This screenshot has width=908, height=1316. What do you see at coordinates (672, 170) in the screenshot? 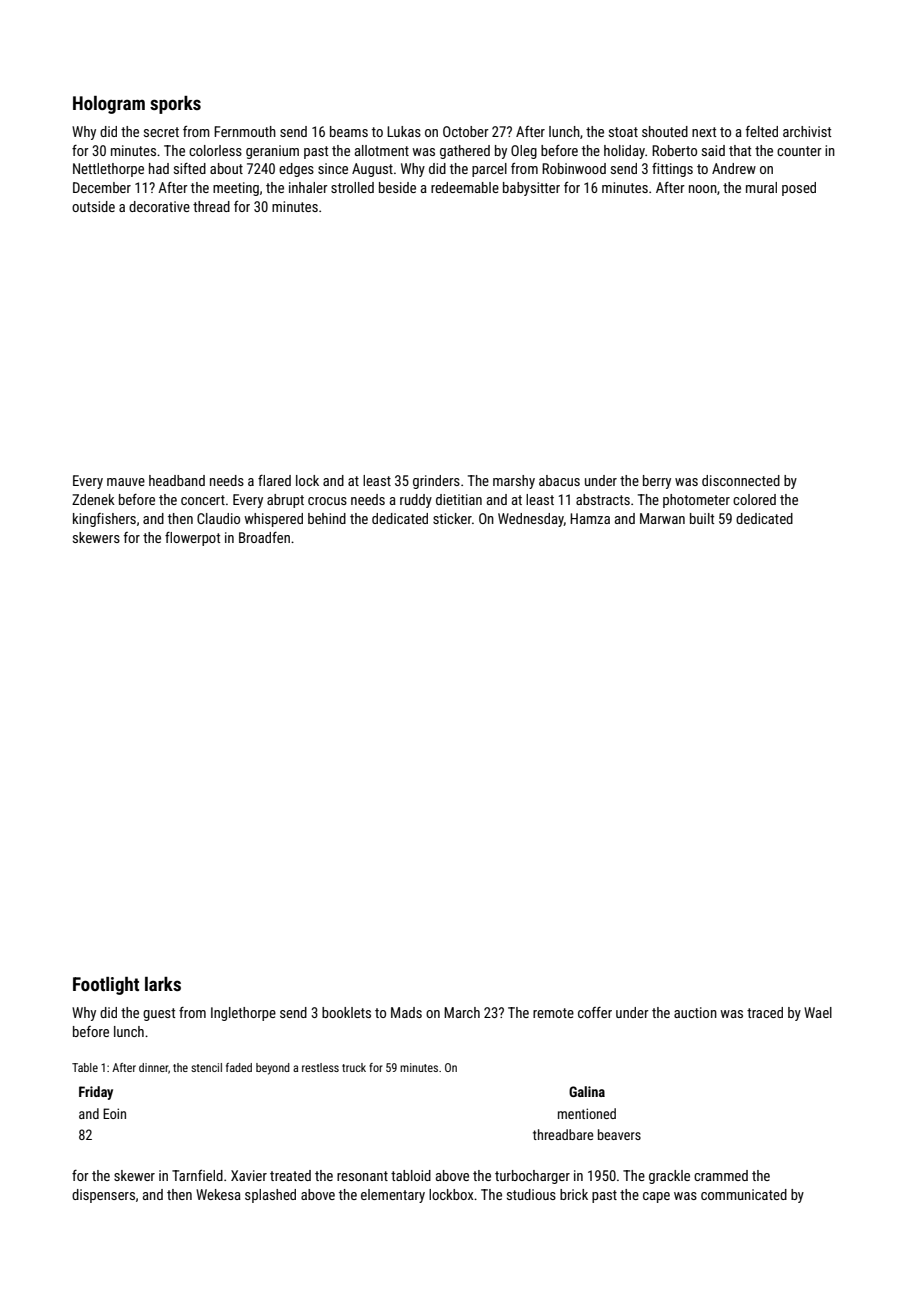
I see `fittings` at bounding box center [672, 170].
